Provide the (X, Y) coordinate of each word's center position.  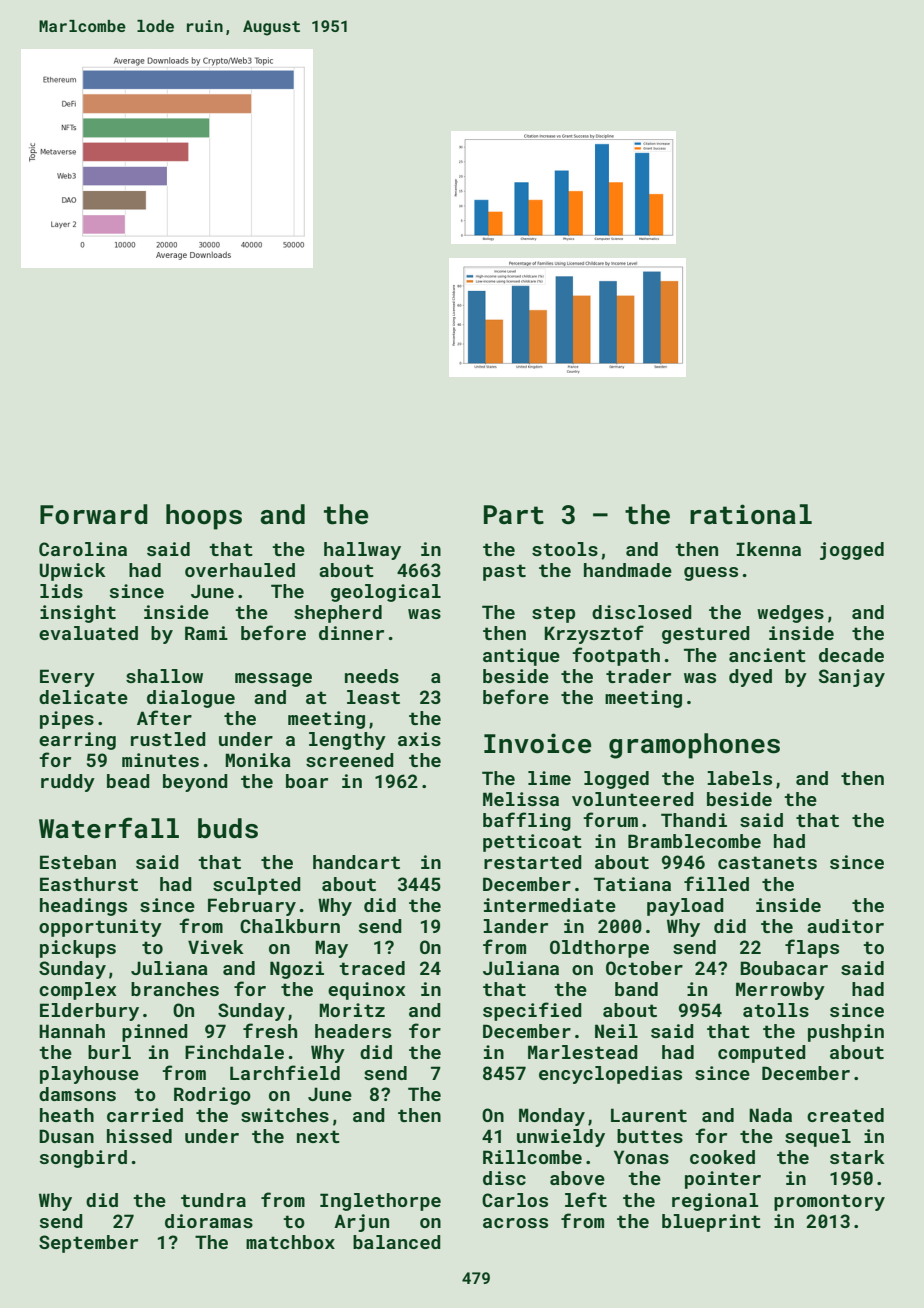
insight (78, 614)
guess (711, 574)
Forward (94, 514)
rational (751, 514)
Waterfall (109, 828)
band (636, 989)
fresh (270, 1030)
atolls (776, 1010)
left (586, 1199)
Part (514, 515)
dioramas (209, 1221)
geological (386, 593)
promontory (829, 1202)
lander (515, 926)
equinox (366, 991)
